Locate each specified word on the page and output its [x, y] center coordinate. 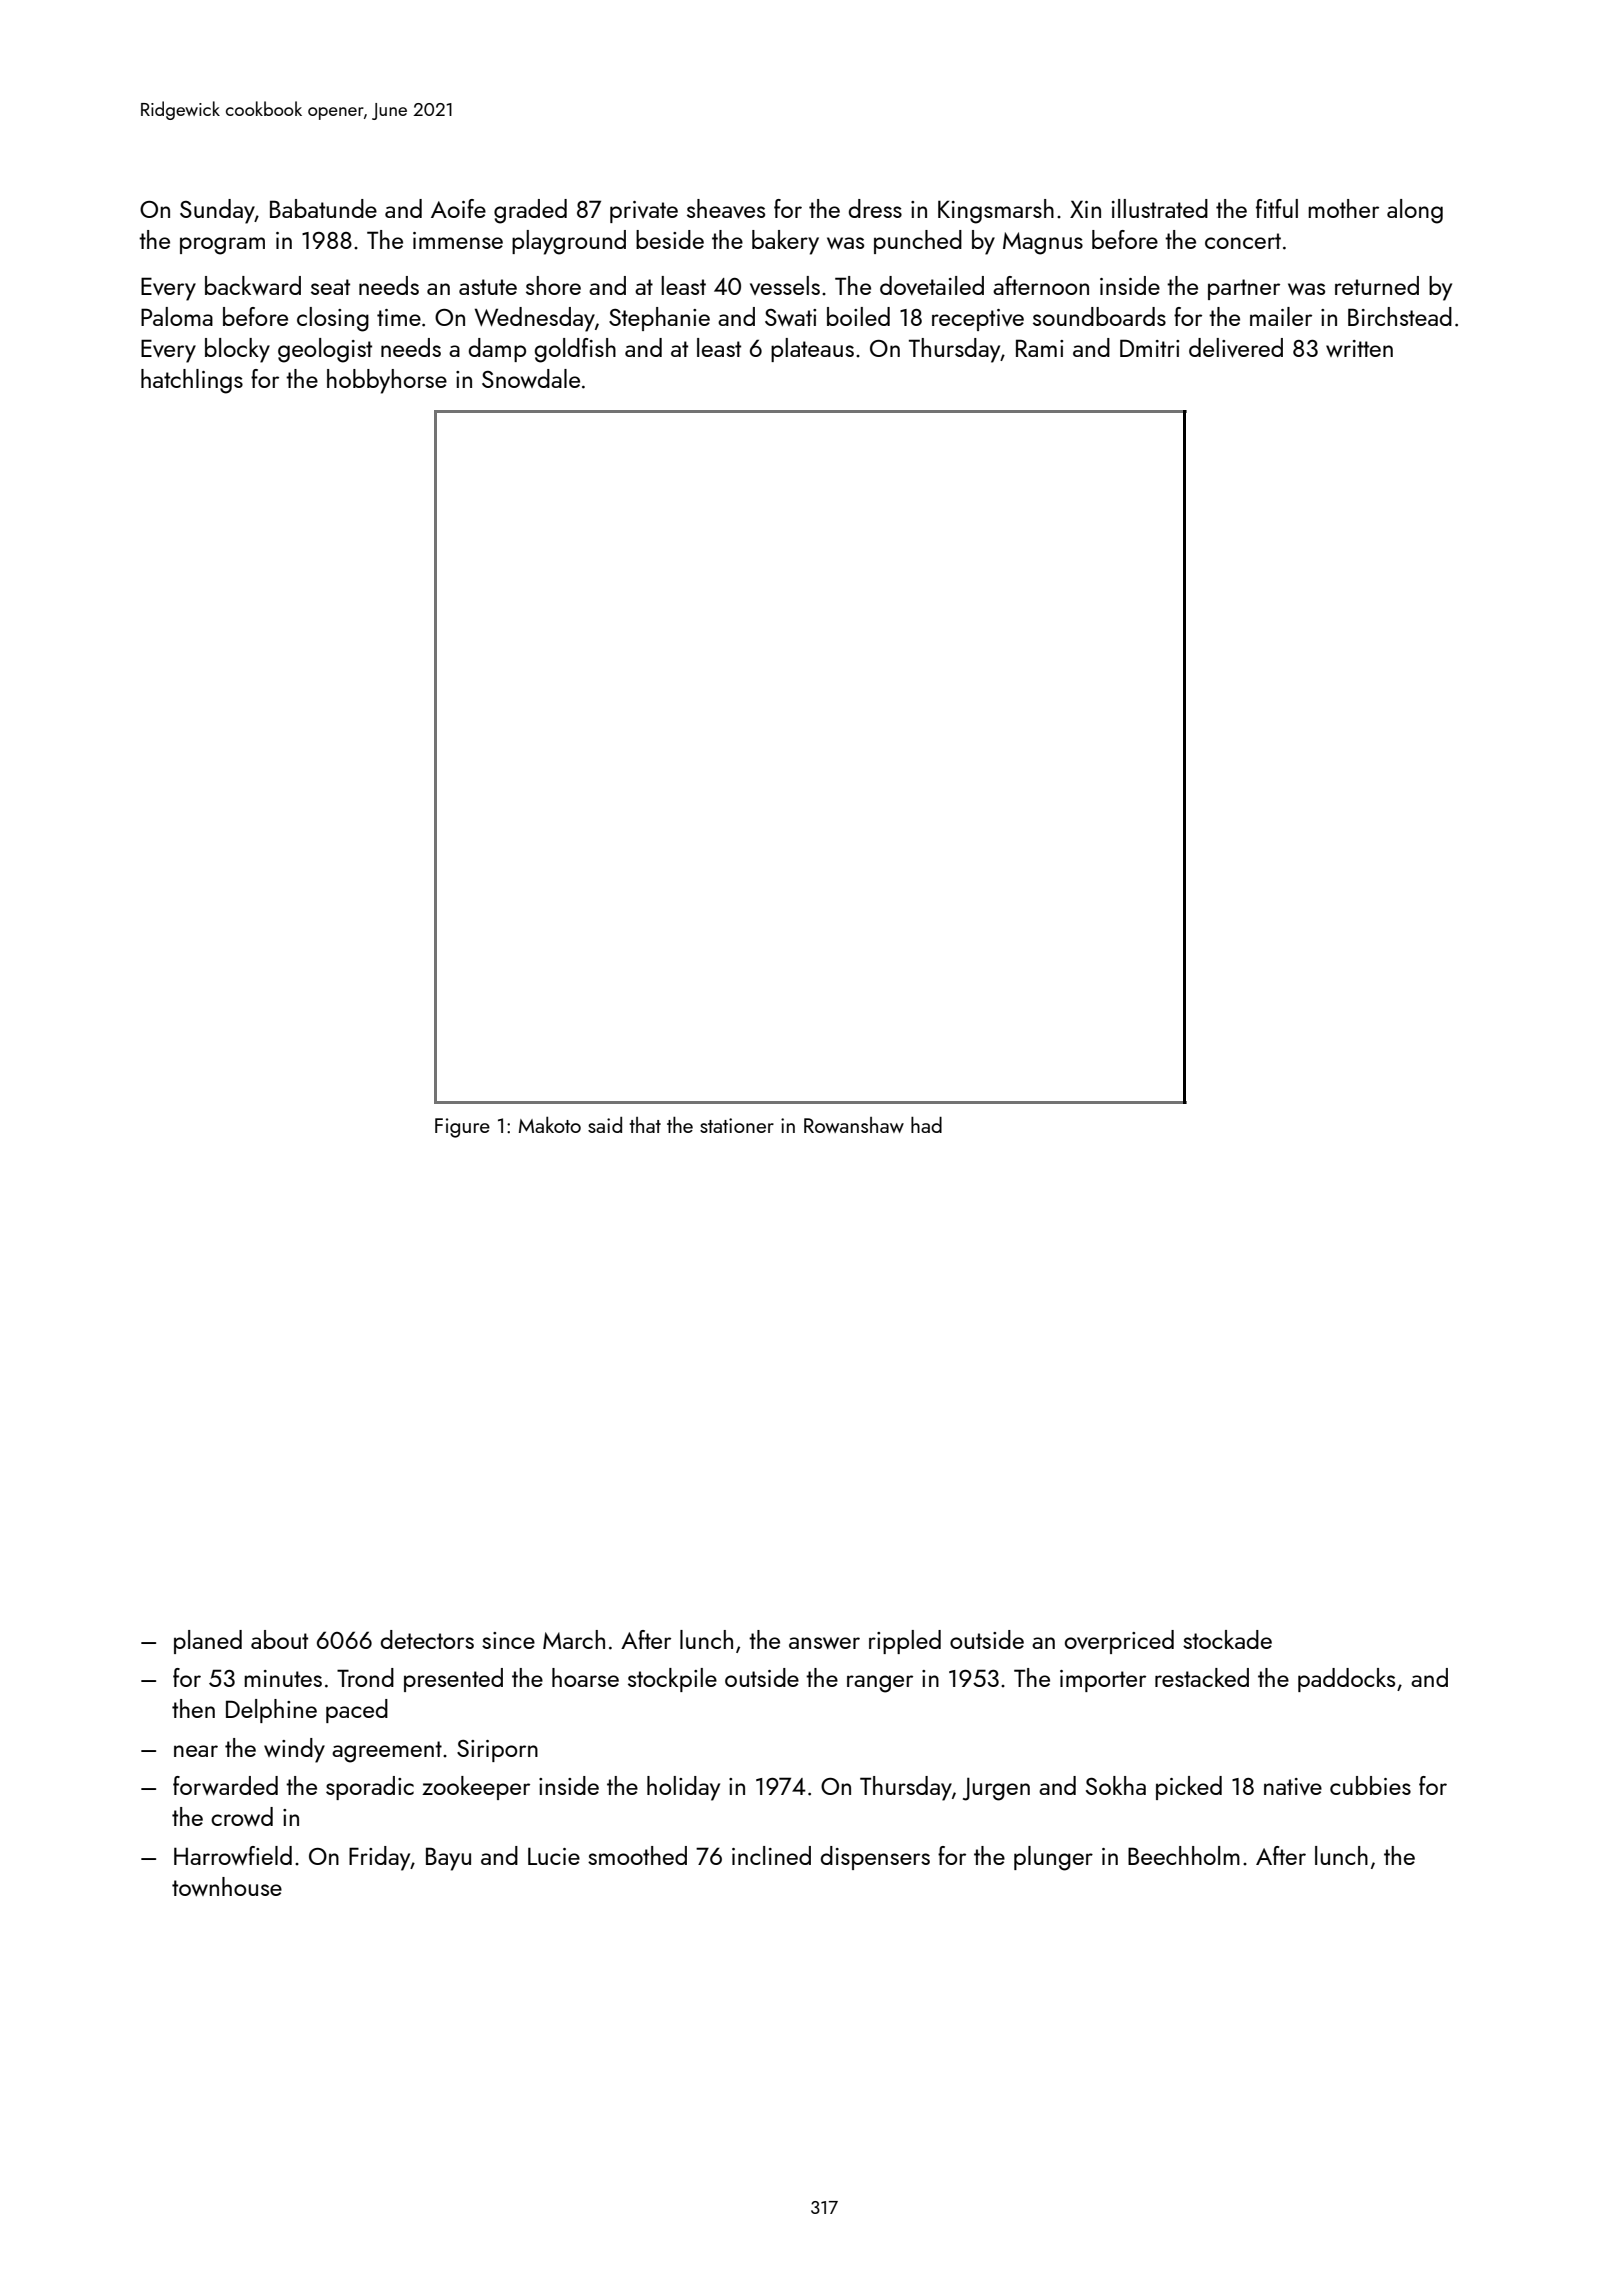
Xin [1085, 209]
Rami [1039, 348]
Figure [462, 1128]
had [926, 1125]
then [193, 1708]
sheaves [726, 208]
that [645, 1125]
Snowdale [531, 378]
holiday [683, 1788]
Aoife [458, 208]
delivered [1236, 347]
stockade [1227, 1639]
